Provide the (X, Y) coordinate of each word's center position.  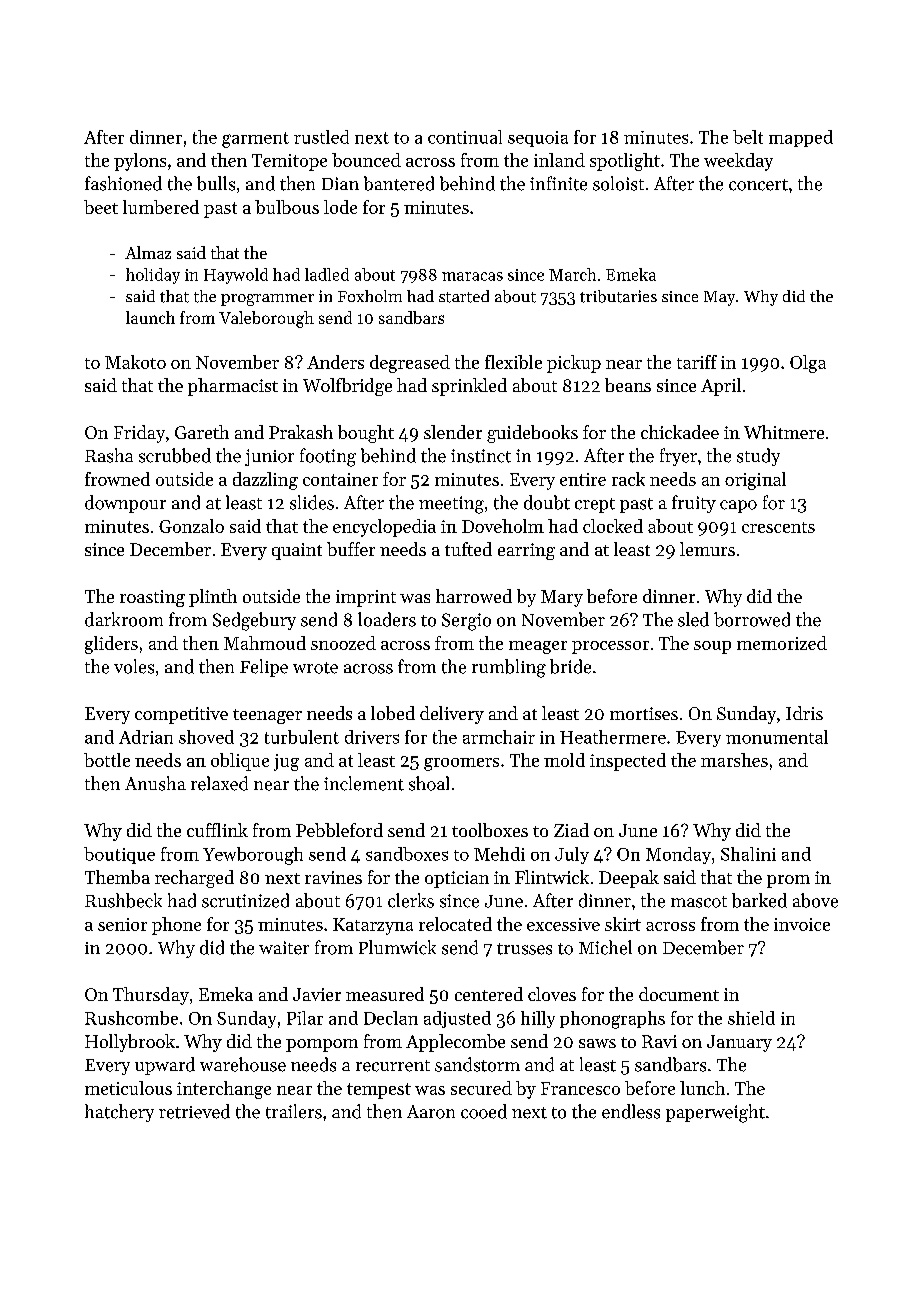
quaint (297, 551)
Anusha (155, 783)
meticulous (128, 1088)
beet (101, 207)
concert (758, 185)
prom (788, 881)
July (572, 855)
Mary (562, 598)
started (464, 296)
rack (628, 479)
